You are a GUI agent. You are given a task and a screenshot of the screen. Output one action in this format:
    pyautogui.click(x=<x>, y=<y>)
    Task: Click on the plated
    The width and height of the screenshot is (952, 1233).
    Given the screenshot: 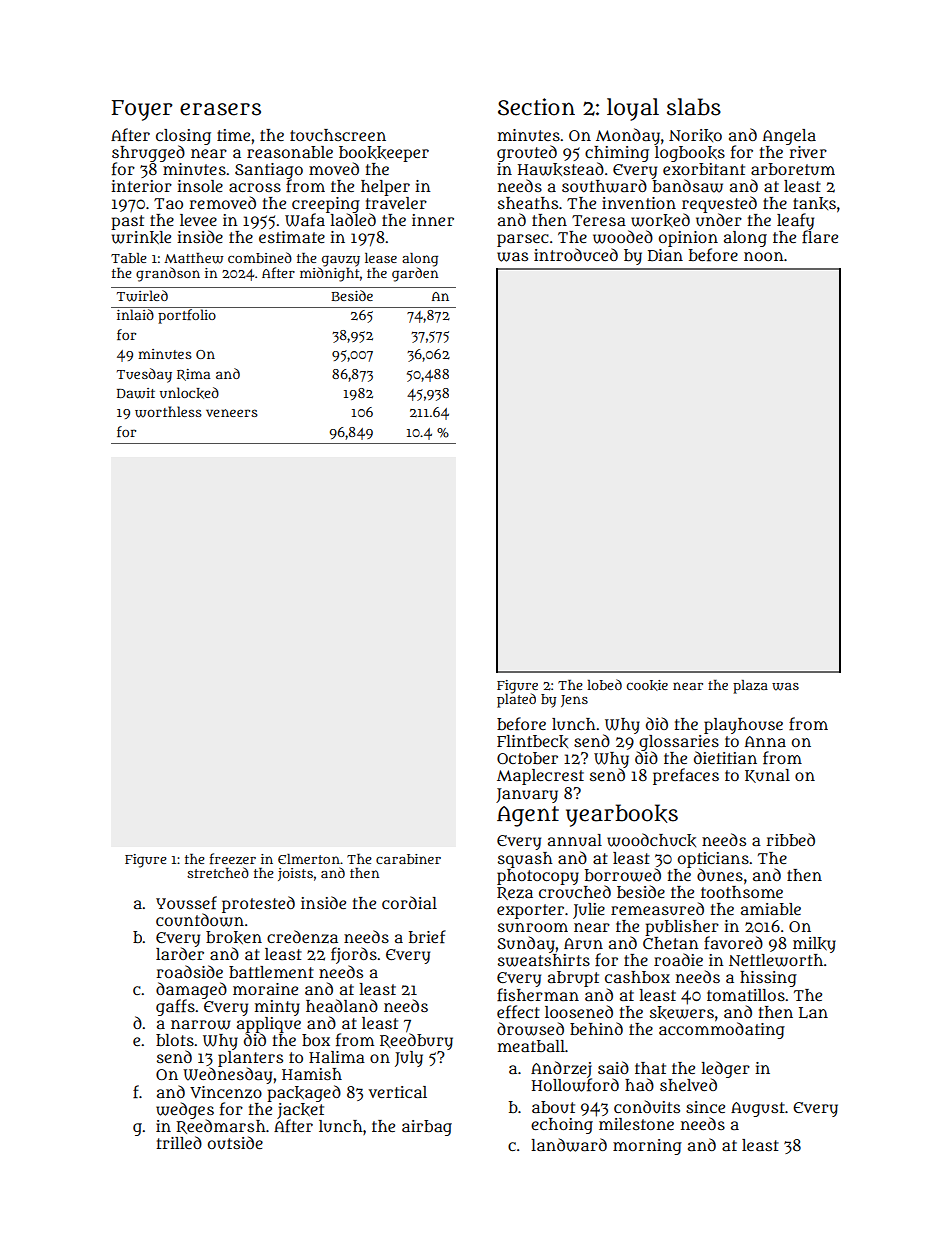 What is the action you would take?
    pyautogui.click(x=516, y=700)
